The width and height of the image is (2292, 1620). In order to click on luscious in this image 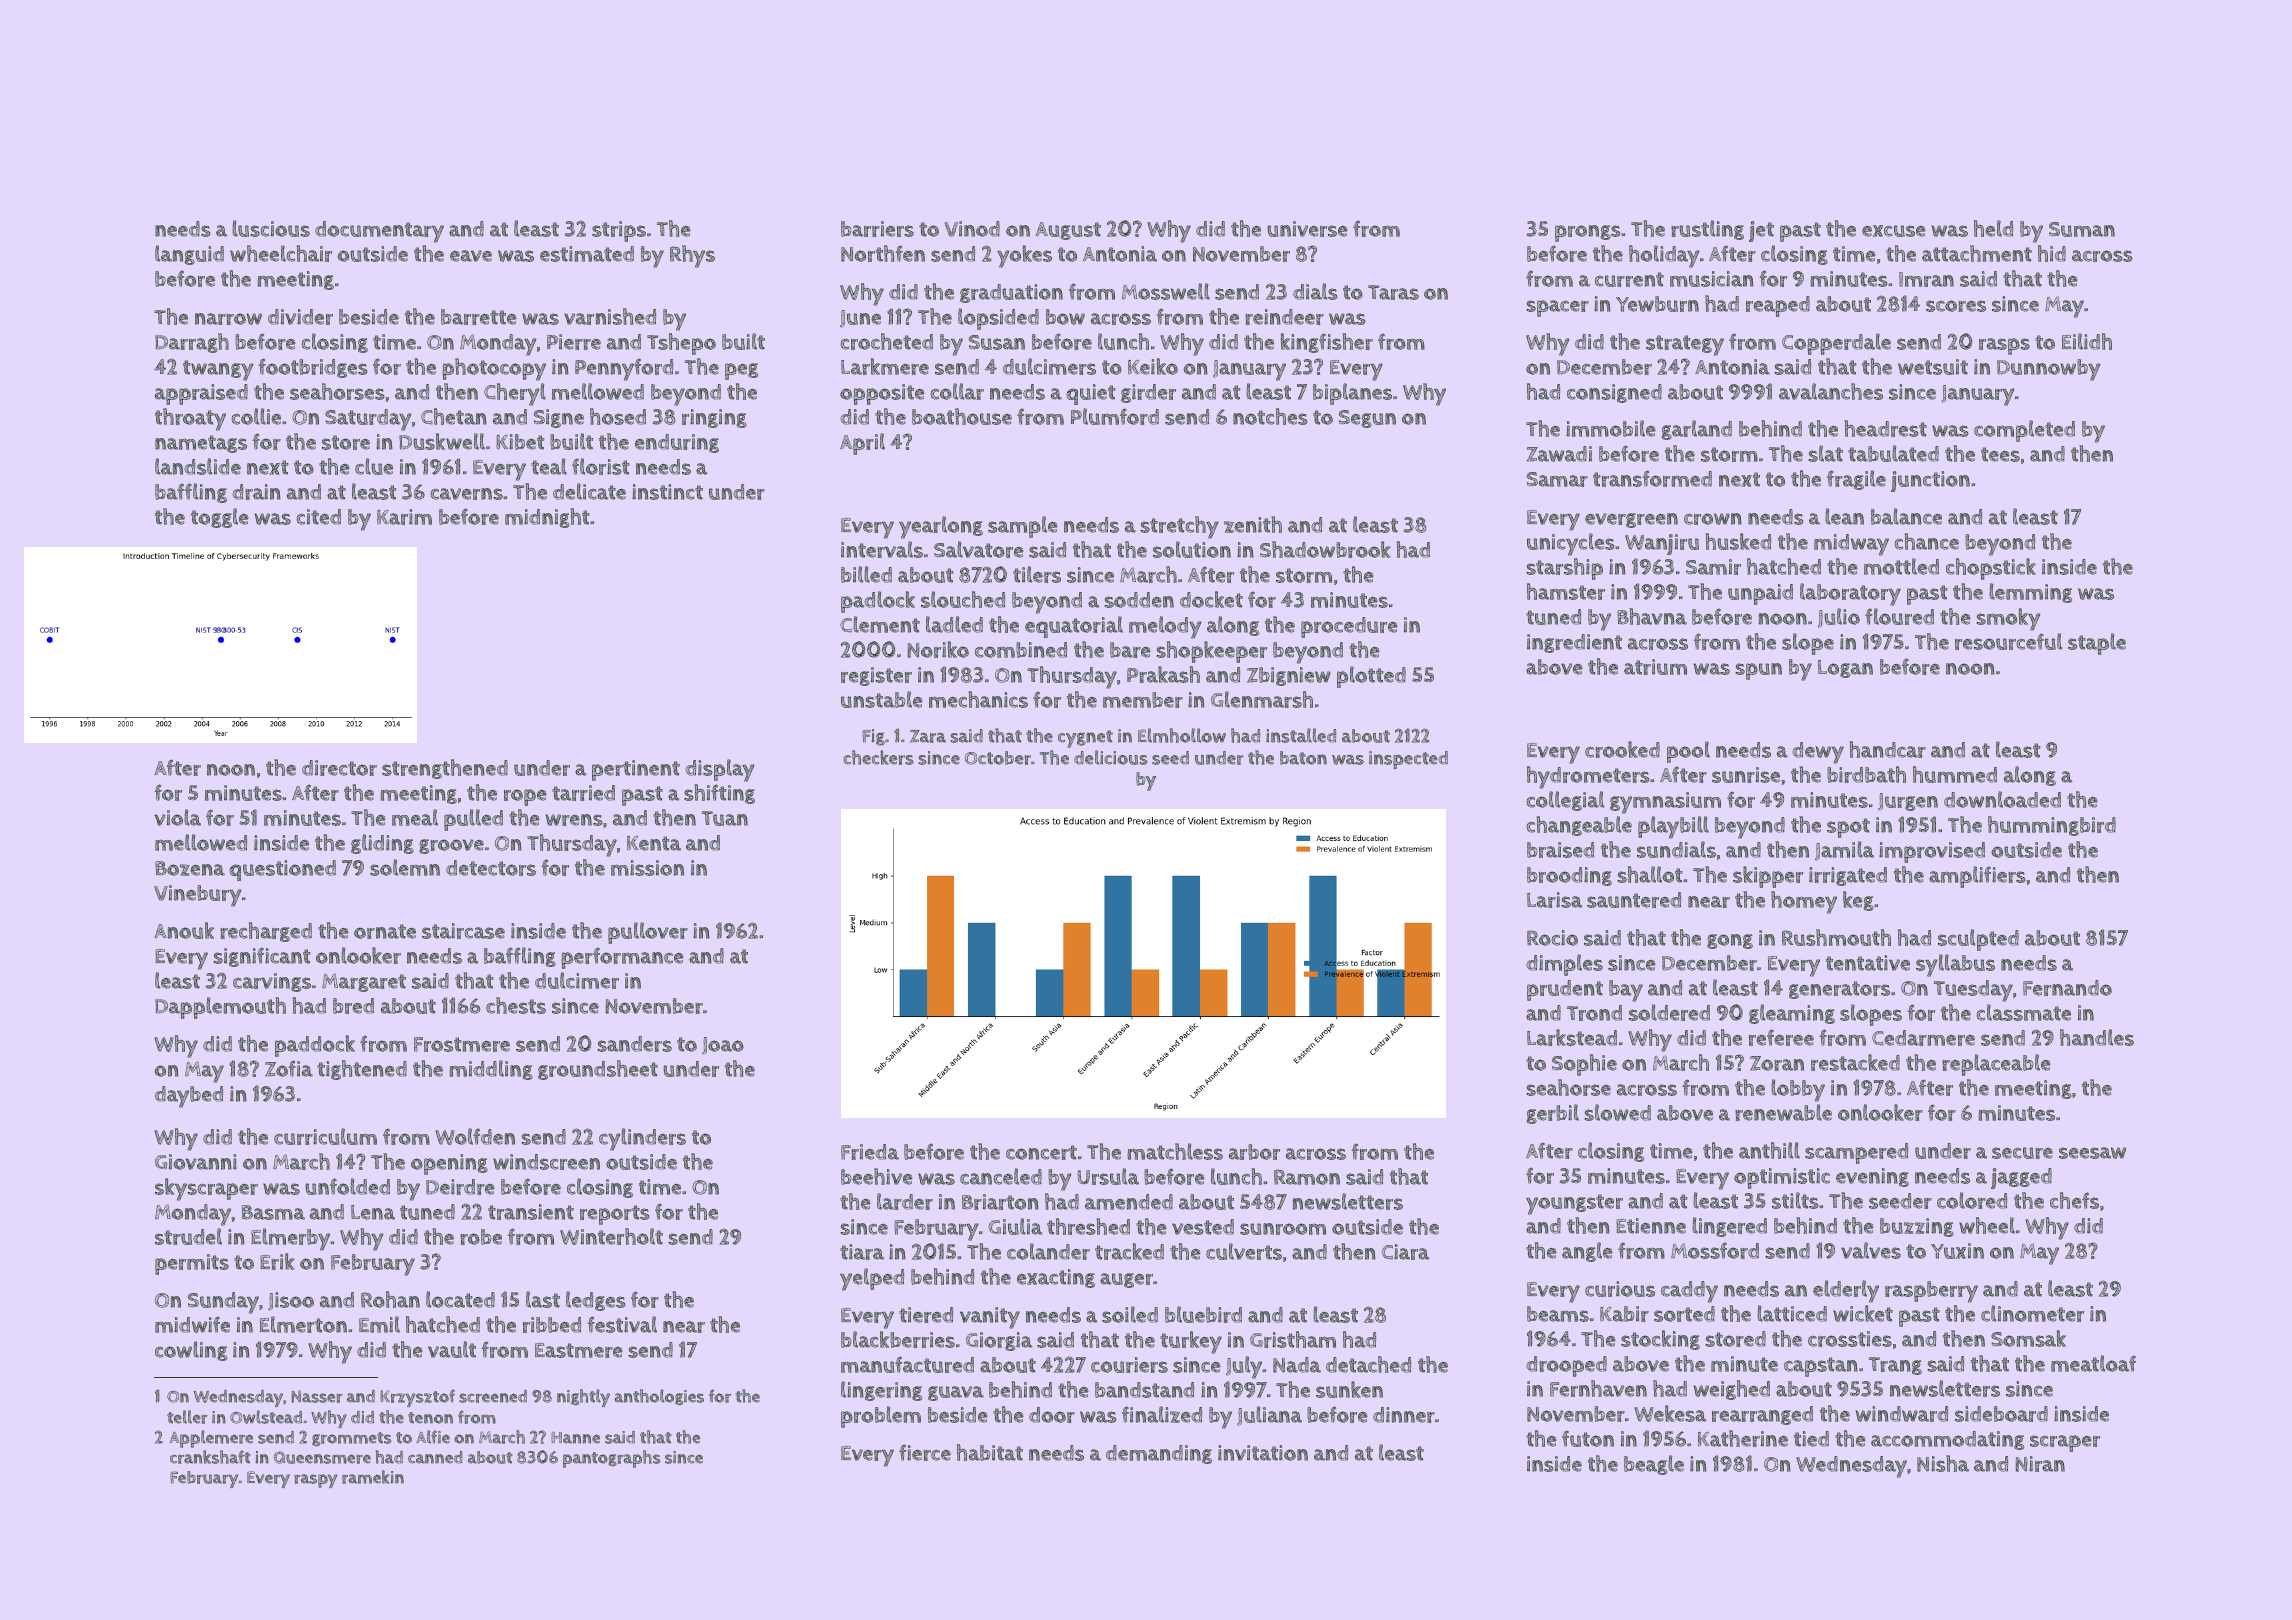, I will do `click(271, 228)`.
